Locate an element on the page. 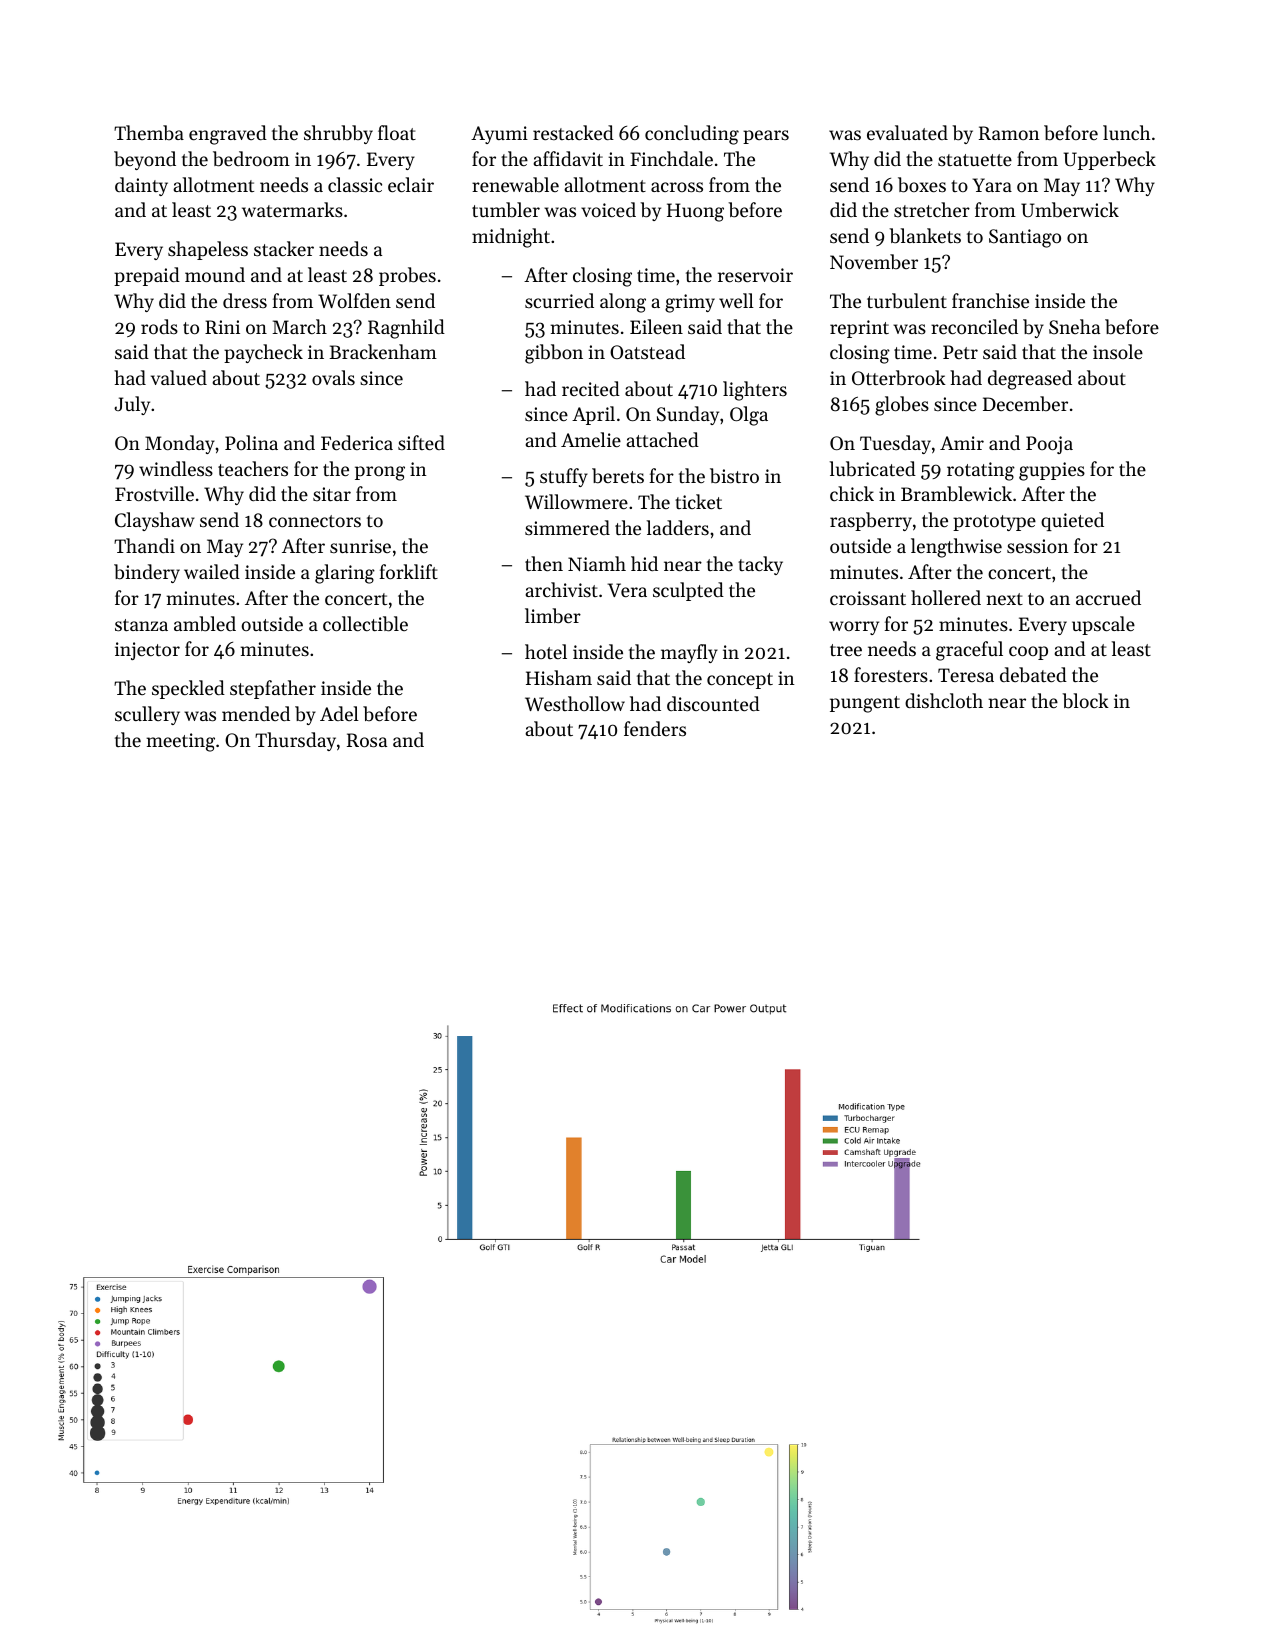  stuffy is located at coordinates (564, 477).
